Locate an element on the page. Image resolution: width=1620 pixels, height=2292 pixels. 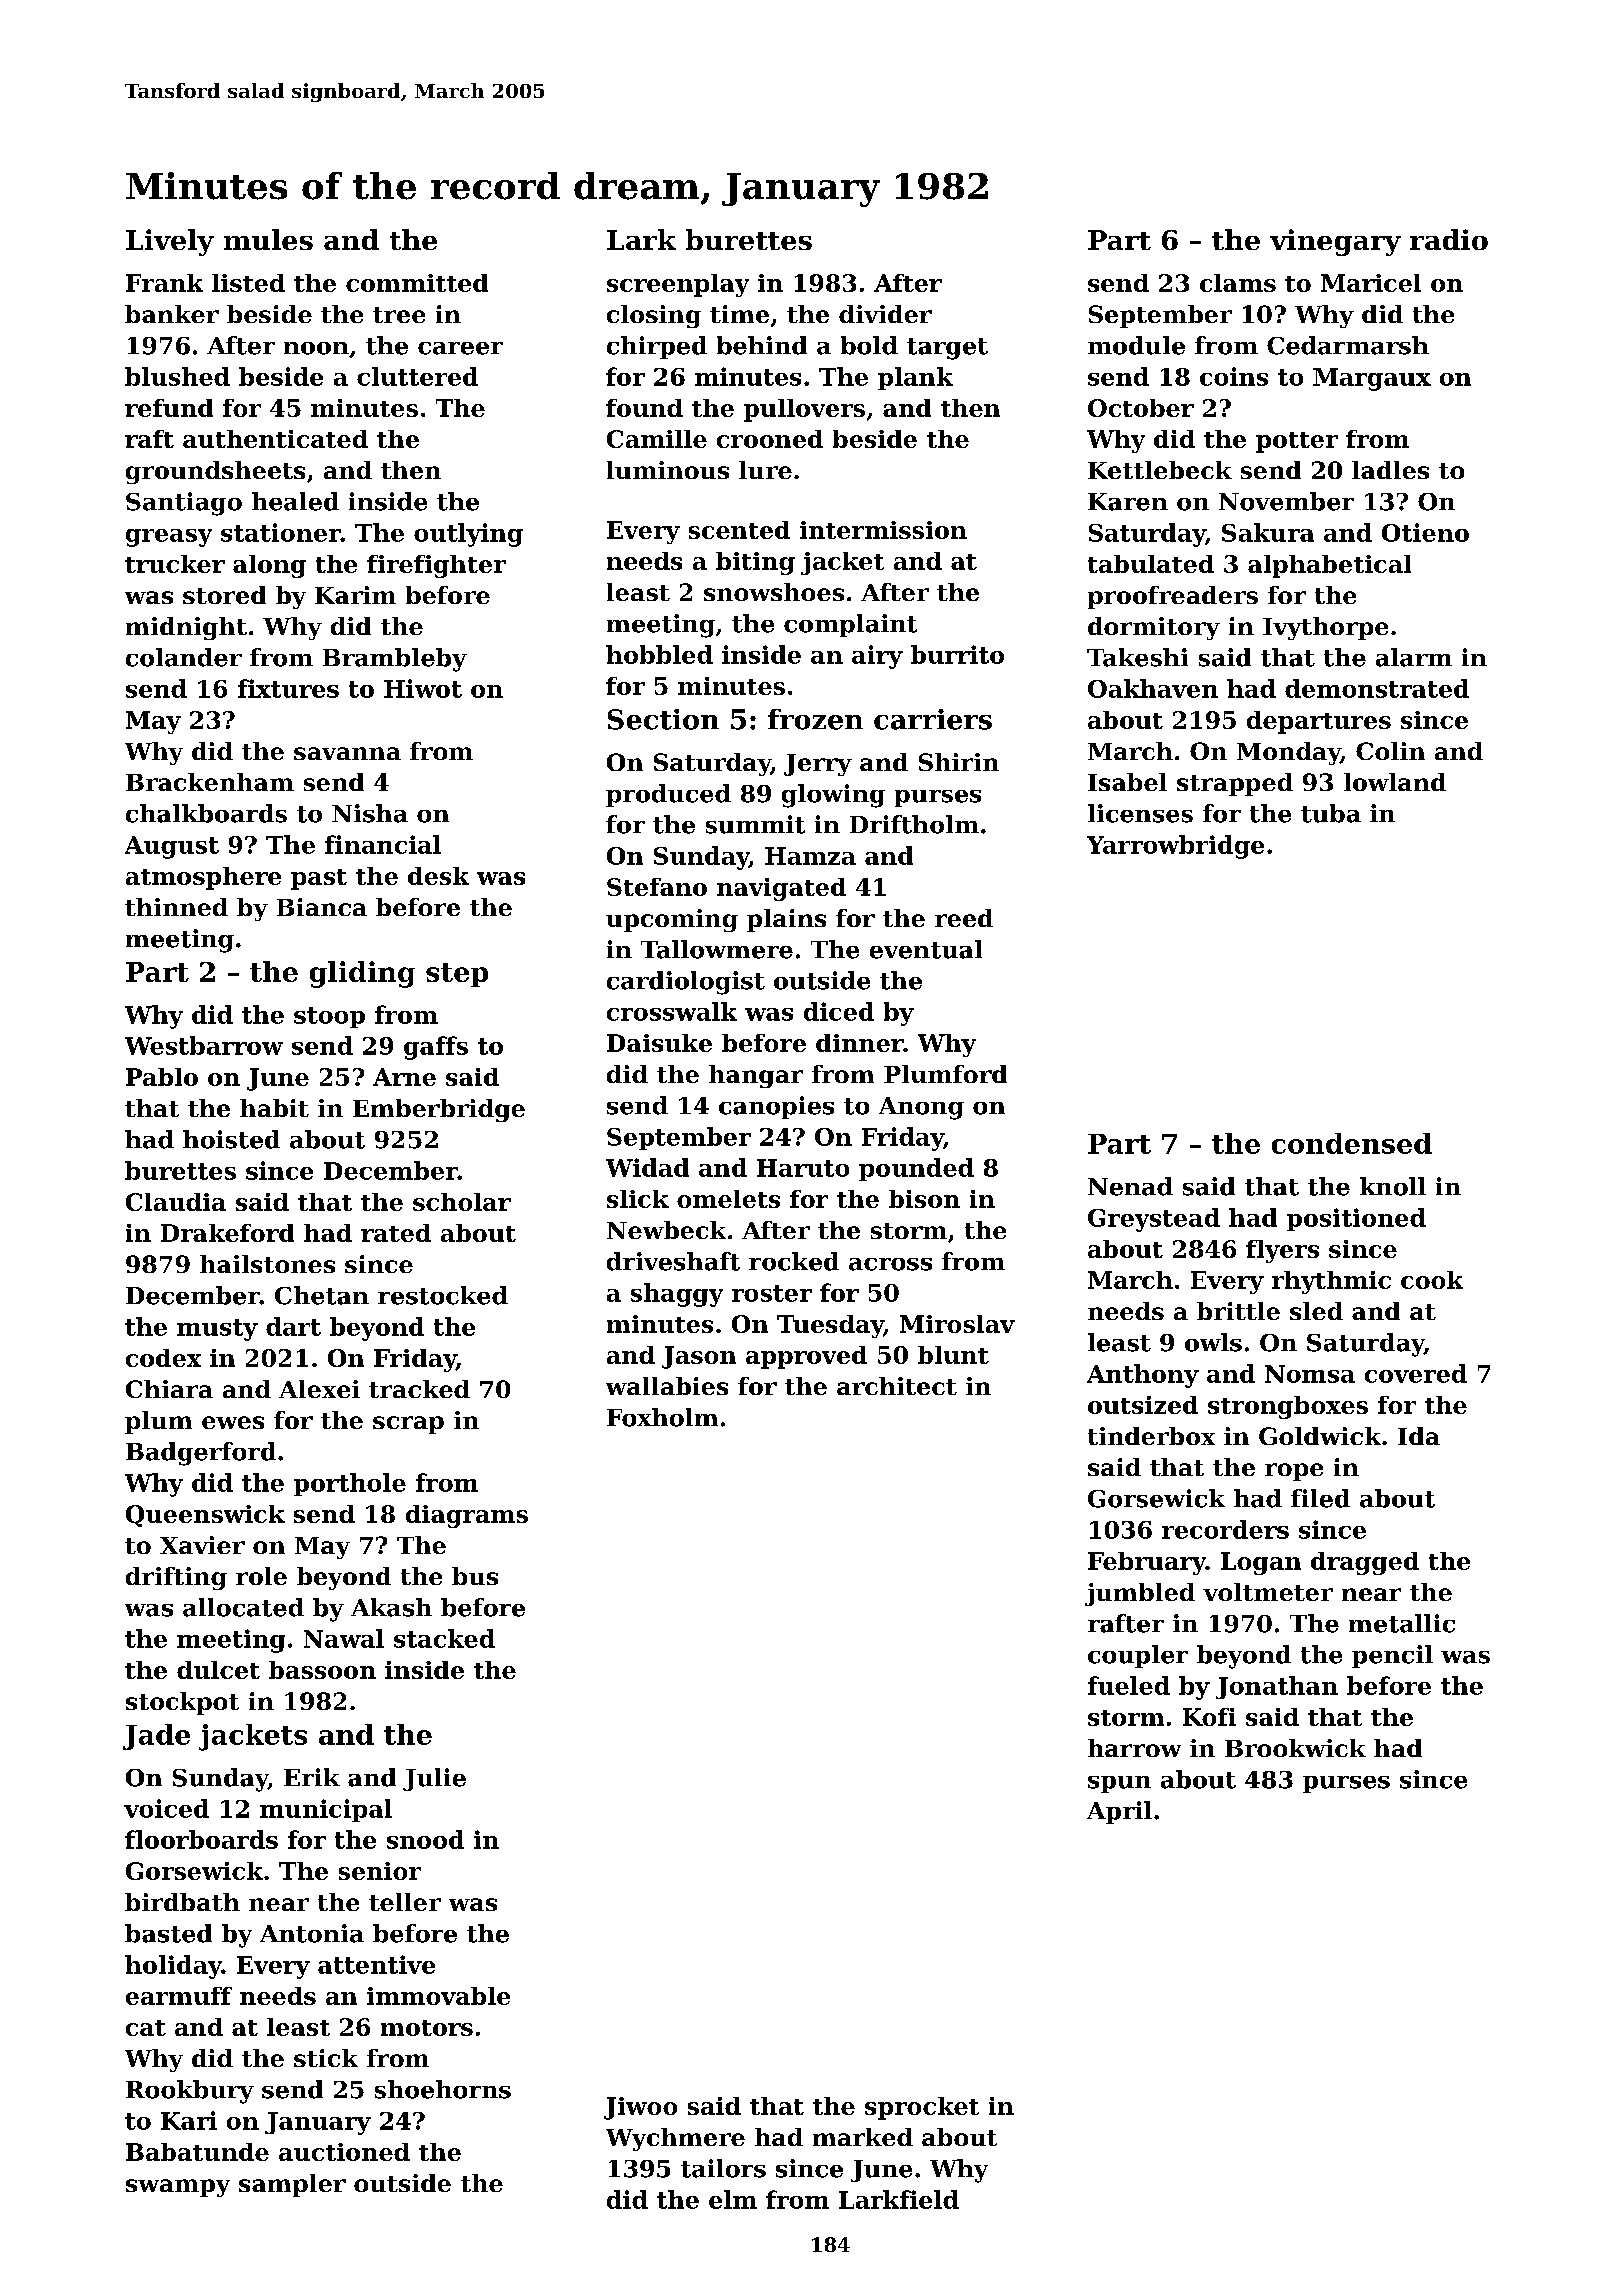
Wychmere is located at coordinates (675, 2139).
